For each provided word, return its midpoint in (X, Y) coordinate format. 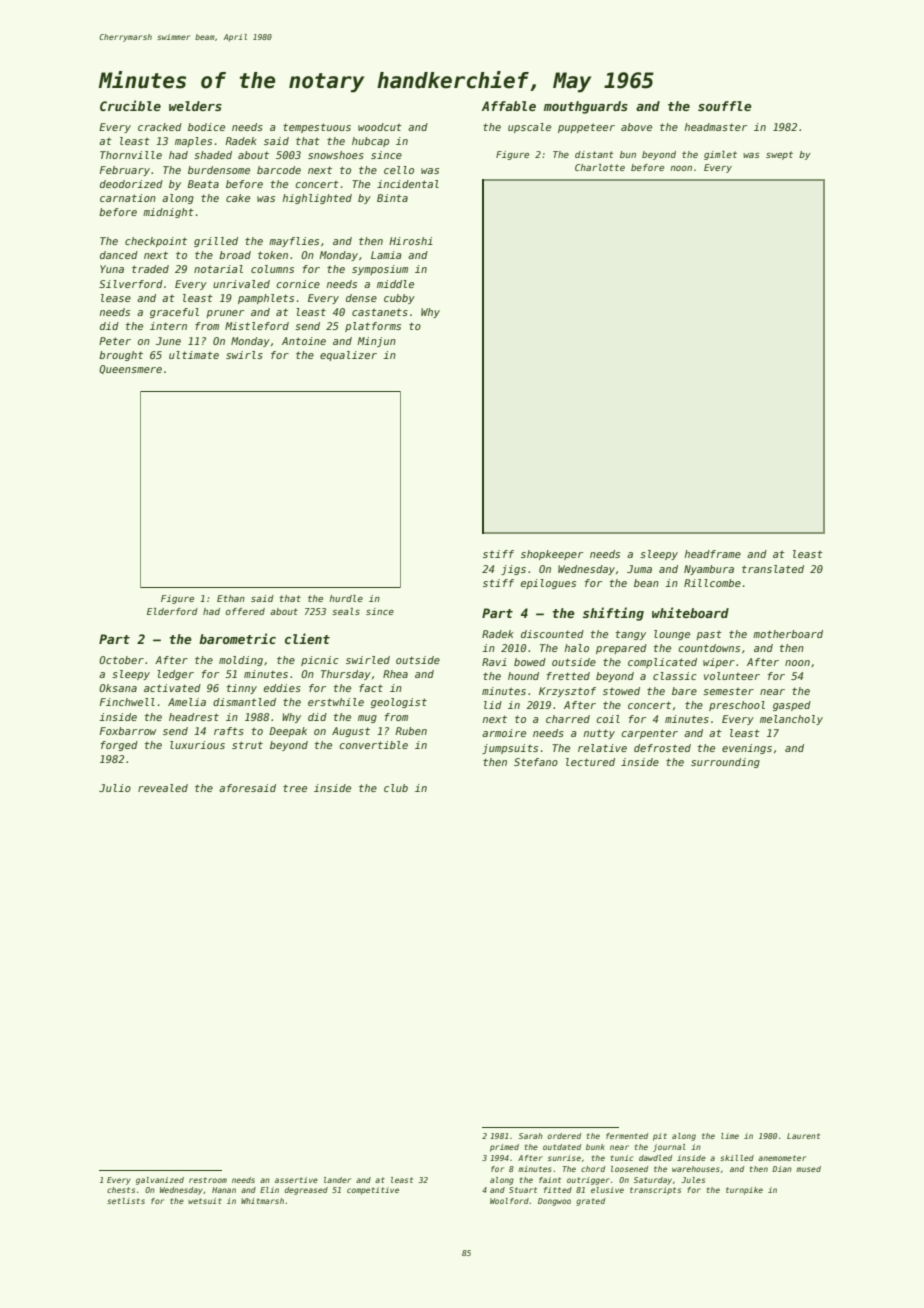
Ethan (231, 598)
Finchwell (127, 702)
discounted (552, 634)
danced (119, 255)
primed (504, 1148)
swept (779, 155)
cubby (399, 299)
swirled (368, 660)
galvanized (160, 1181)
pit (660, 1137)
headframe (713, 554)
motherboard (788, 634)
